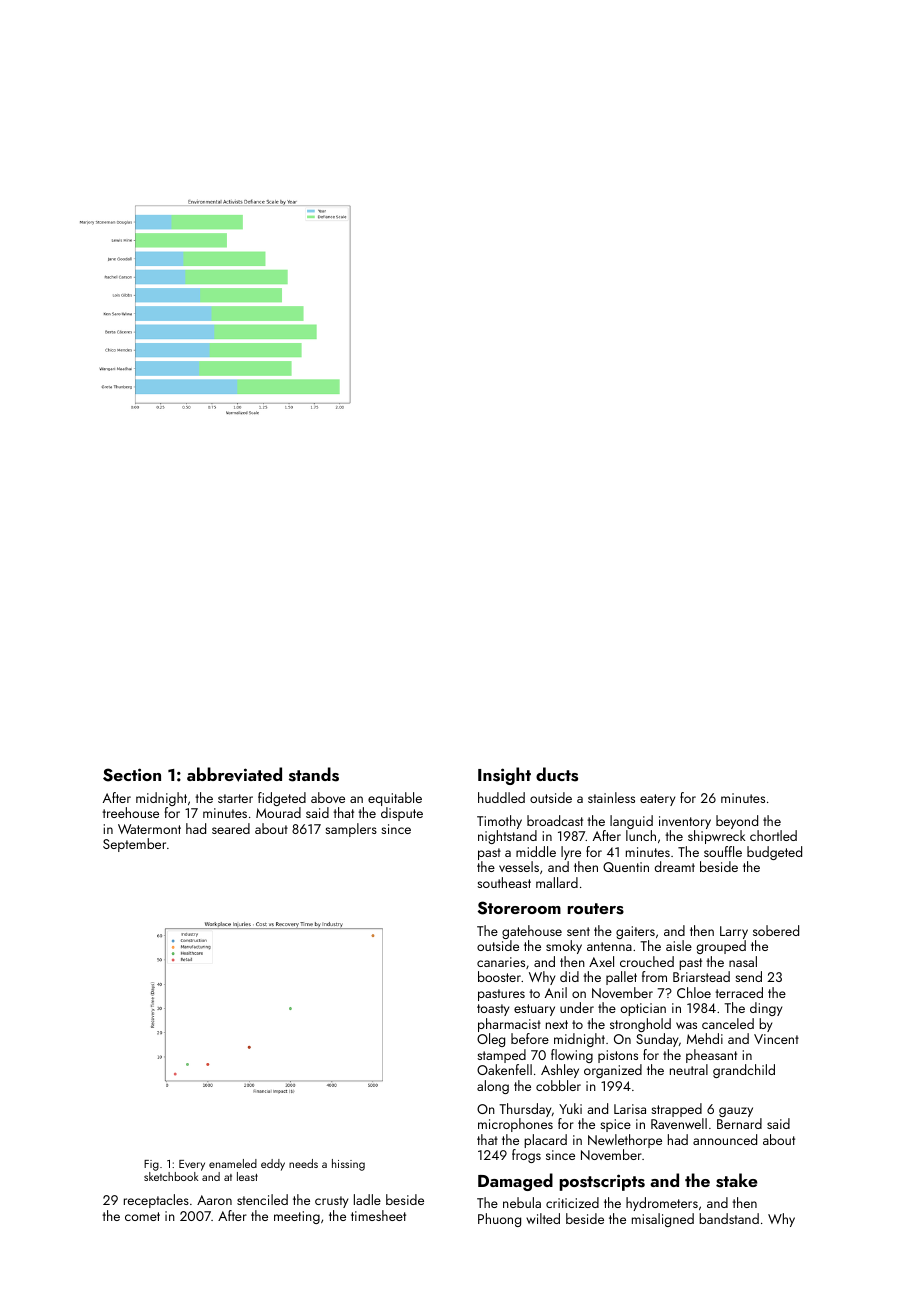 This image has width=908, height=1316. What do you see at coordinates (689, 1069) in the image?
I see `neutral` at bounding box center [689, 1069].
